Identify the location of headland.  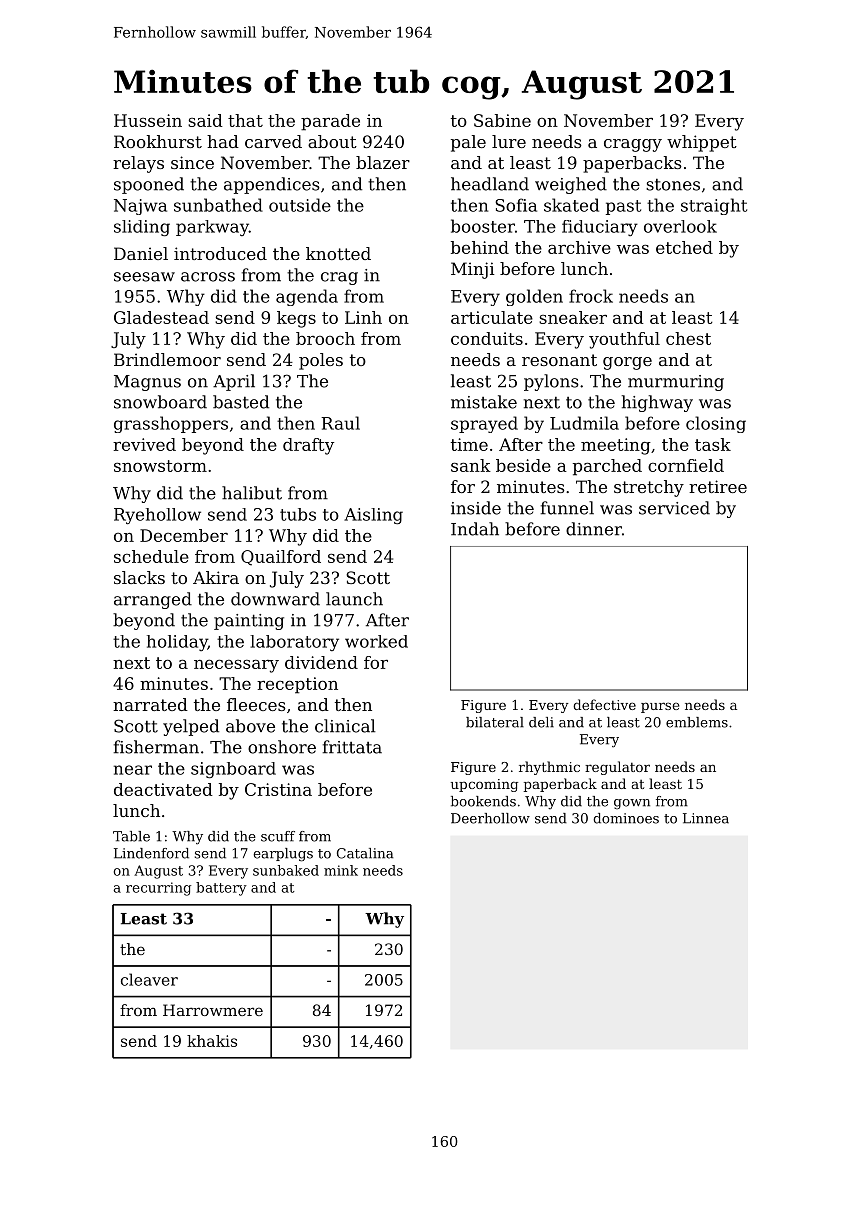
(490, 184).
